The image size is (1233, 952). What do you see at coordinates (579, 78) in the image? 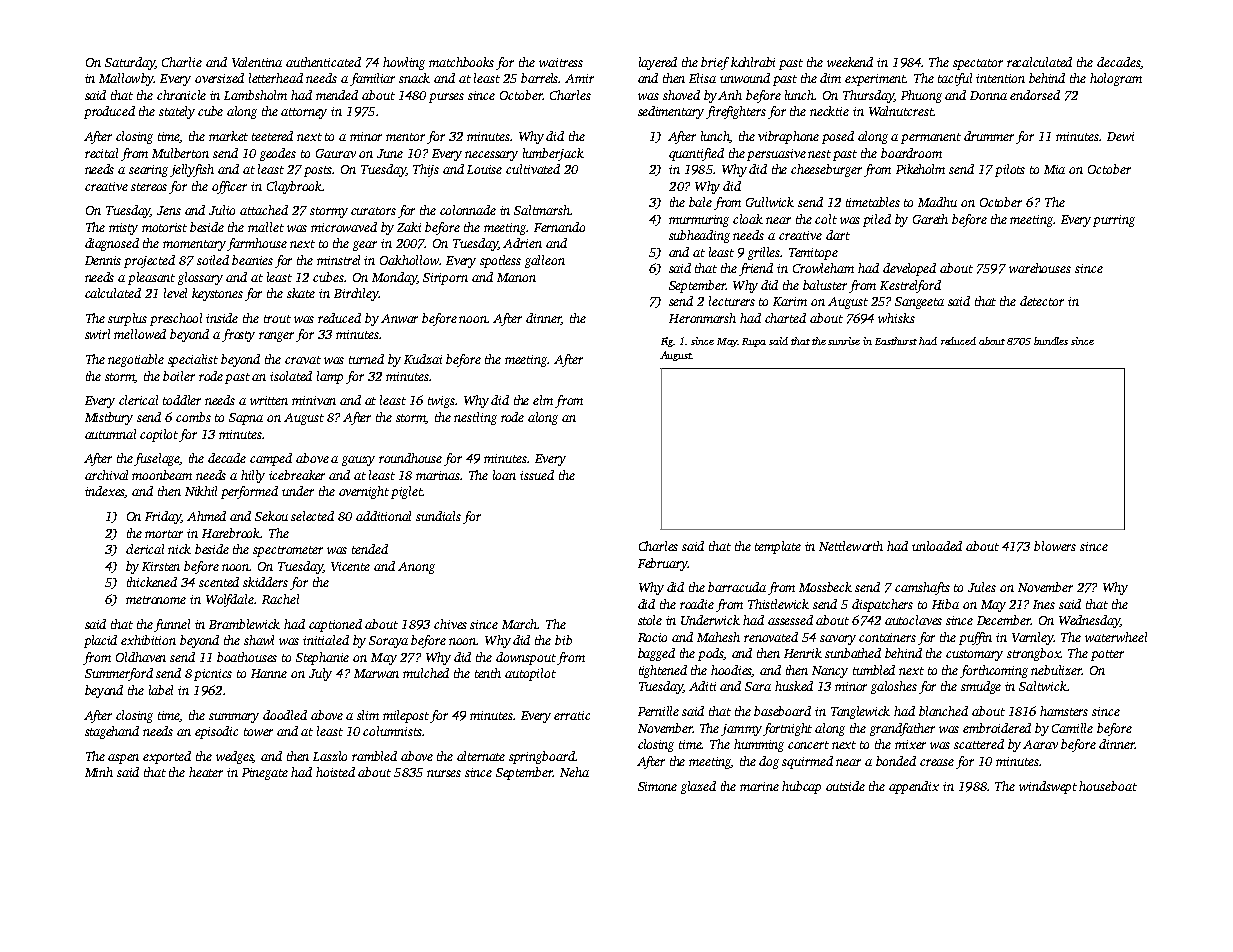
I see `Amir` at bounding box center [579, 78].
